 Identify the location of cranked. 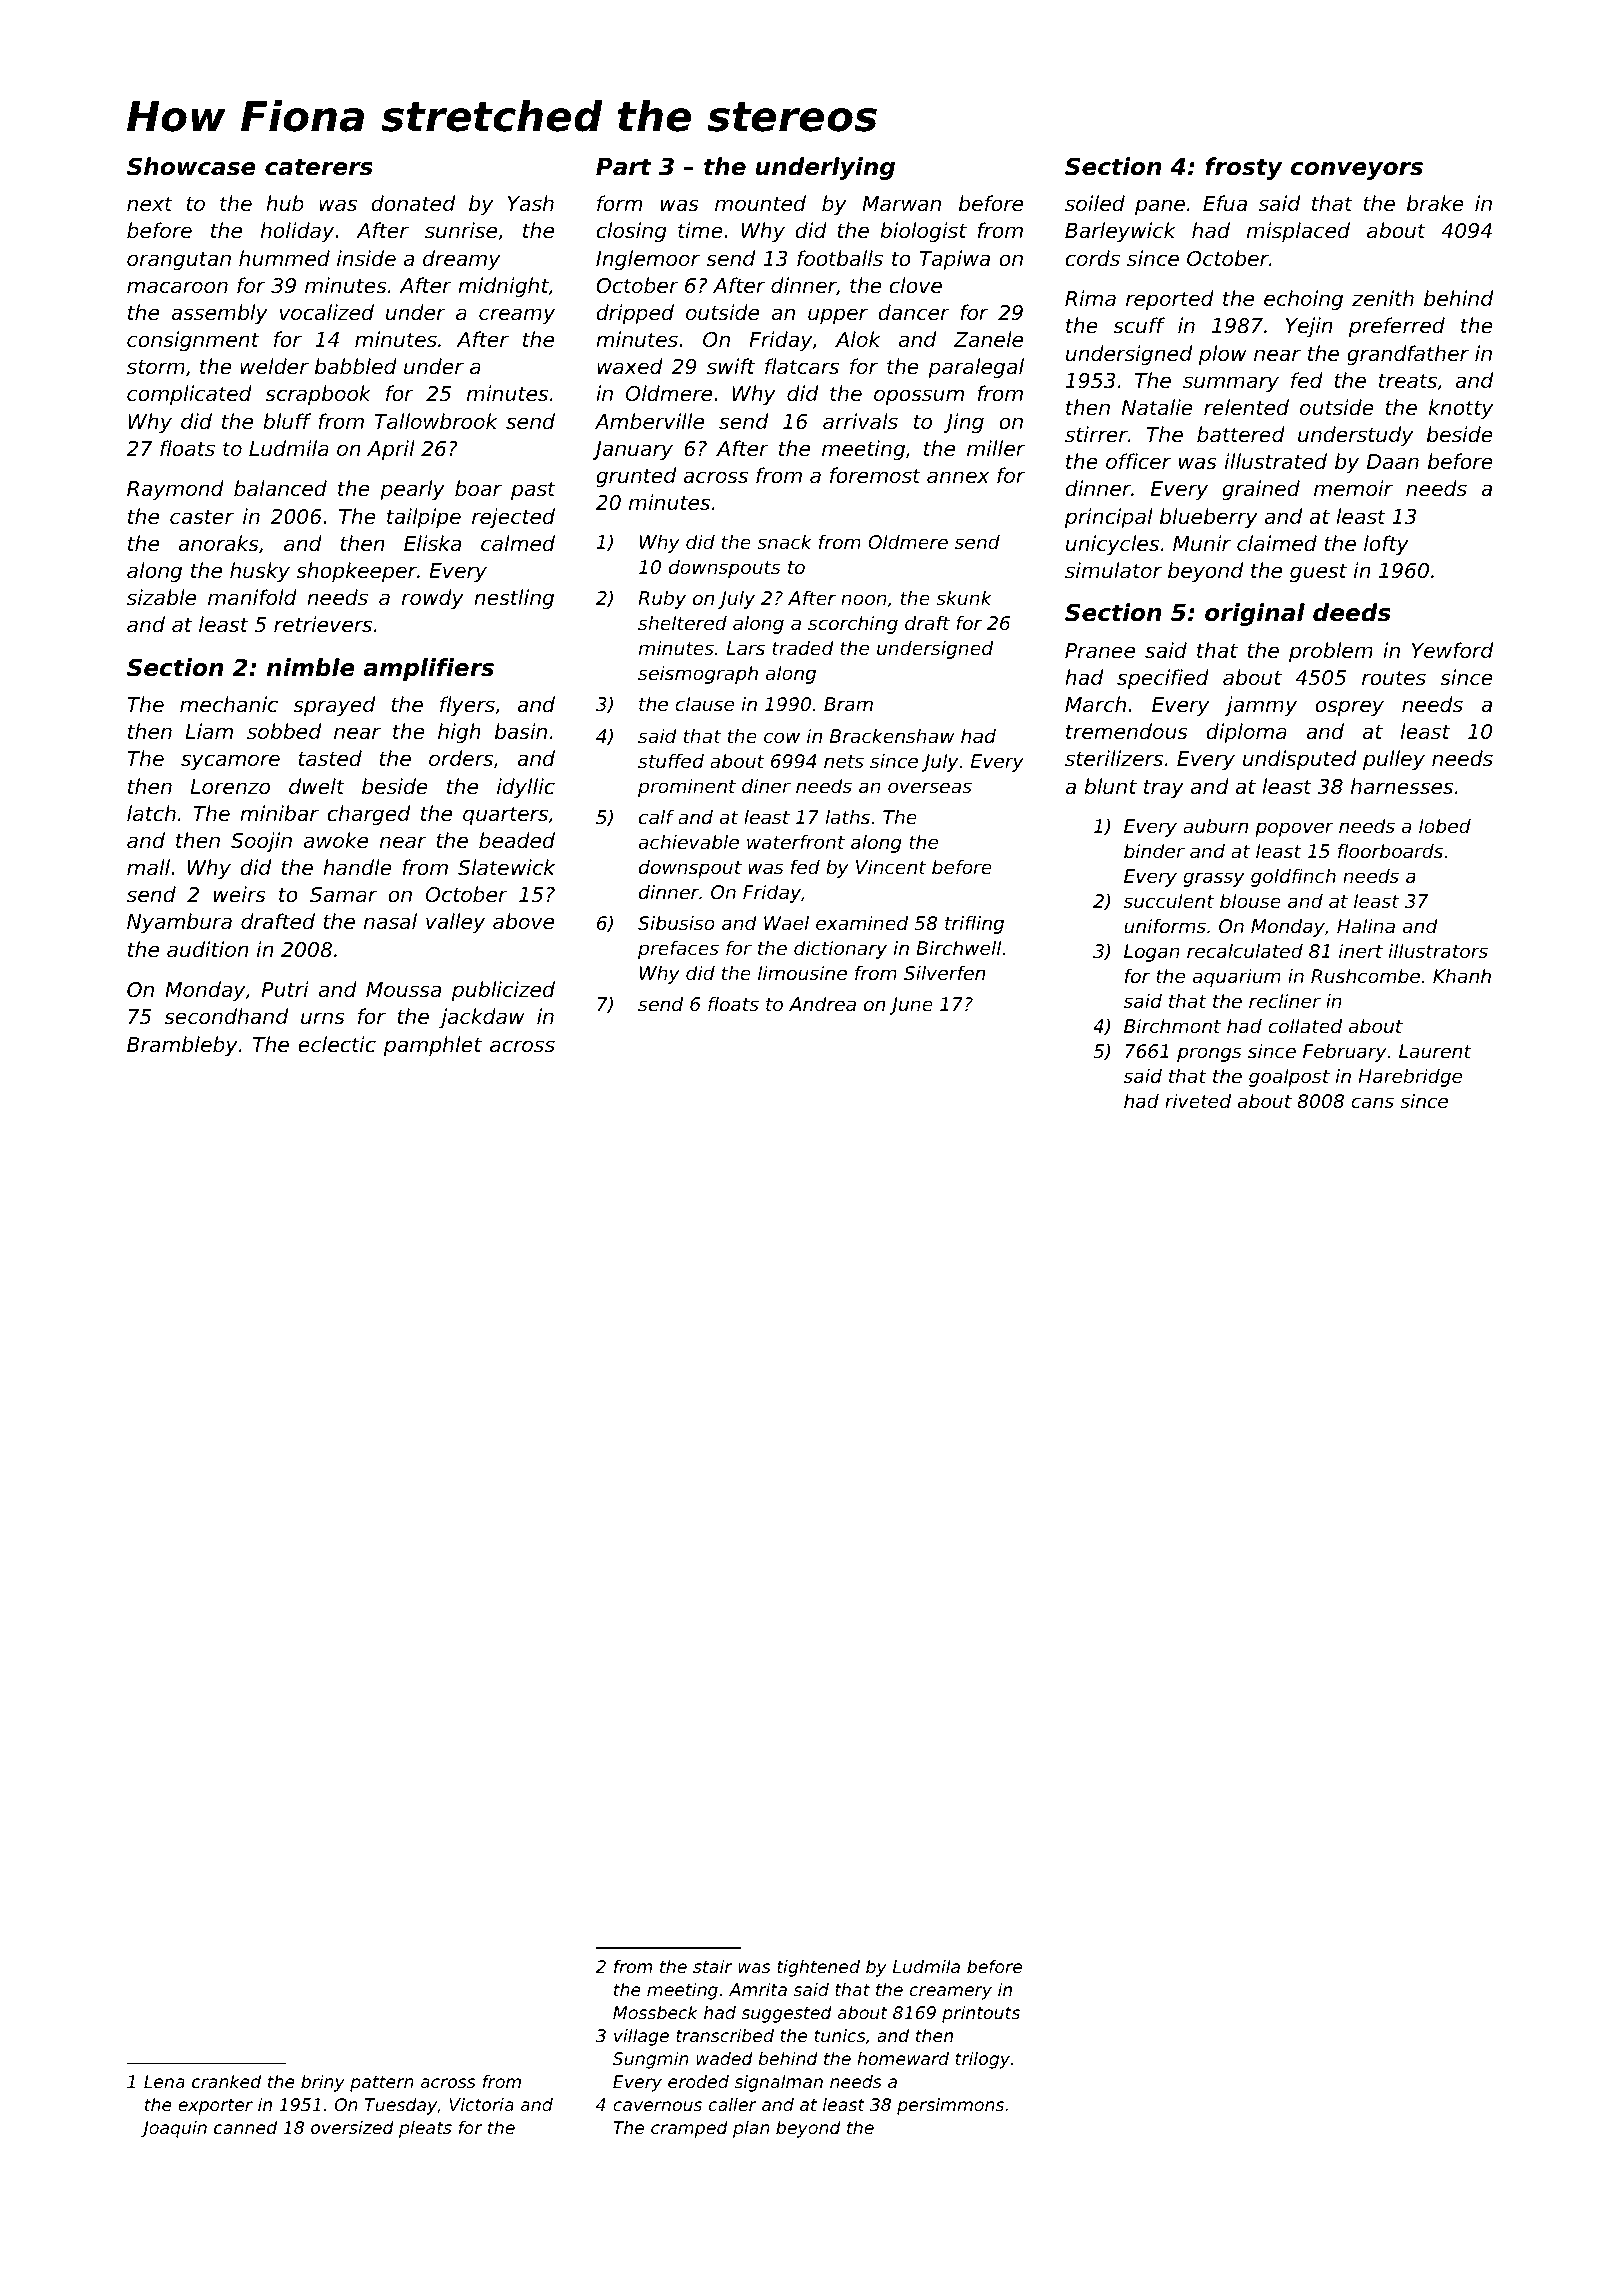
(226, 2081).
